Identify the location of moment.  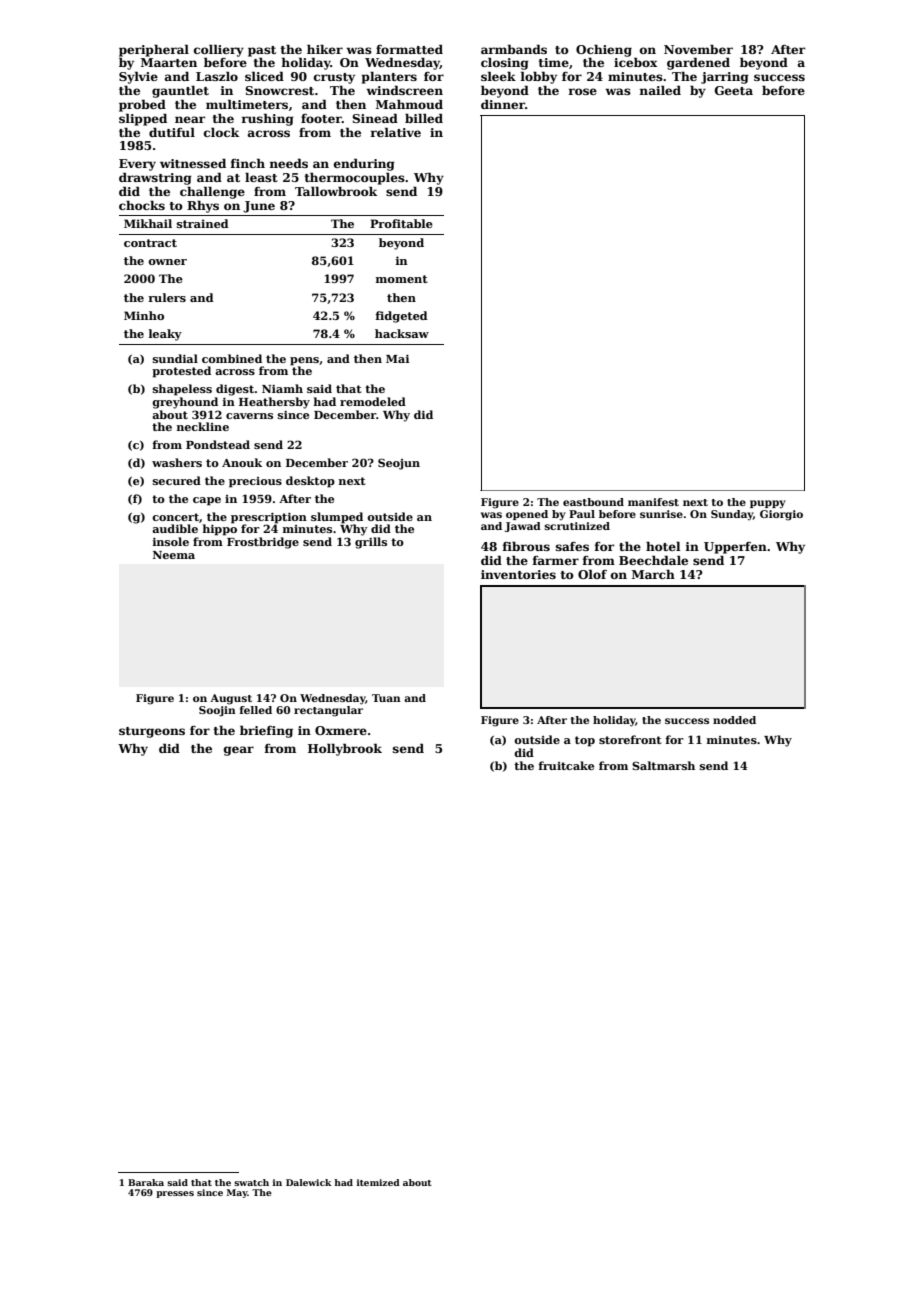
(402, 279).
